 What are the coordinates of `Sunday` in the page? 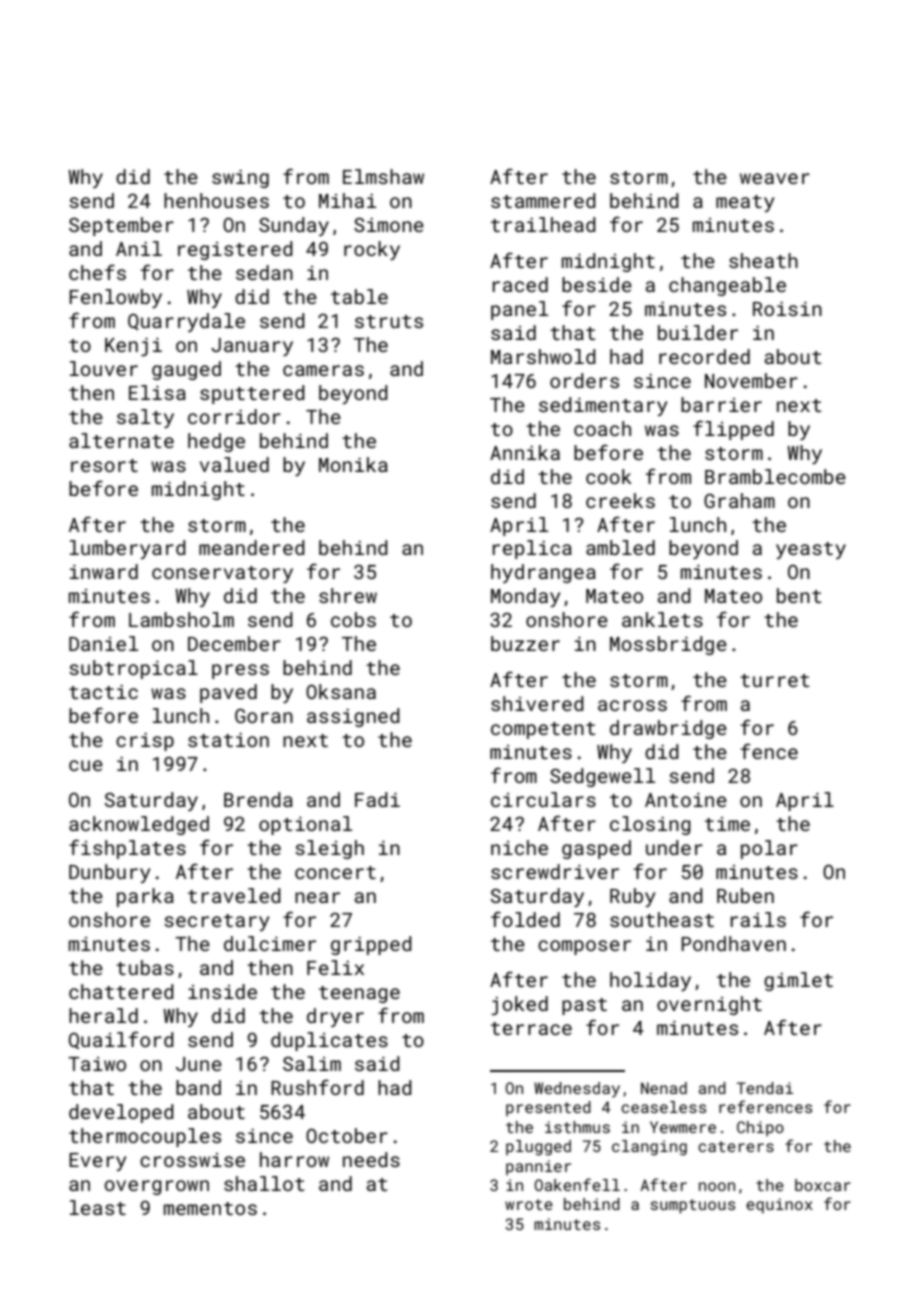 It's located at (294, 226).
